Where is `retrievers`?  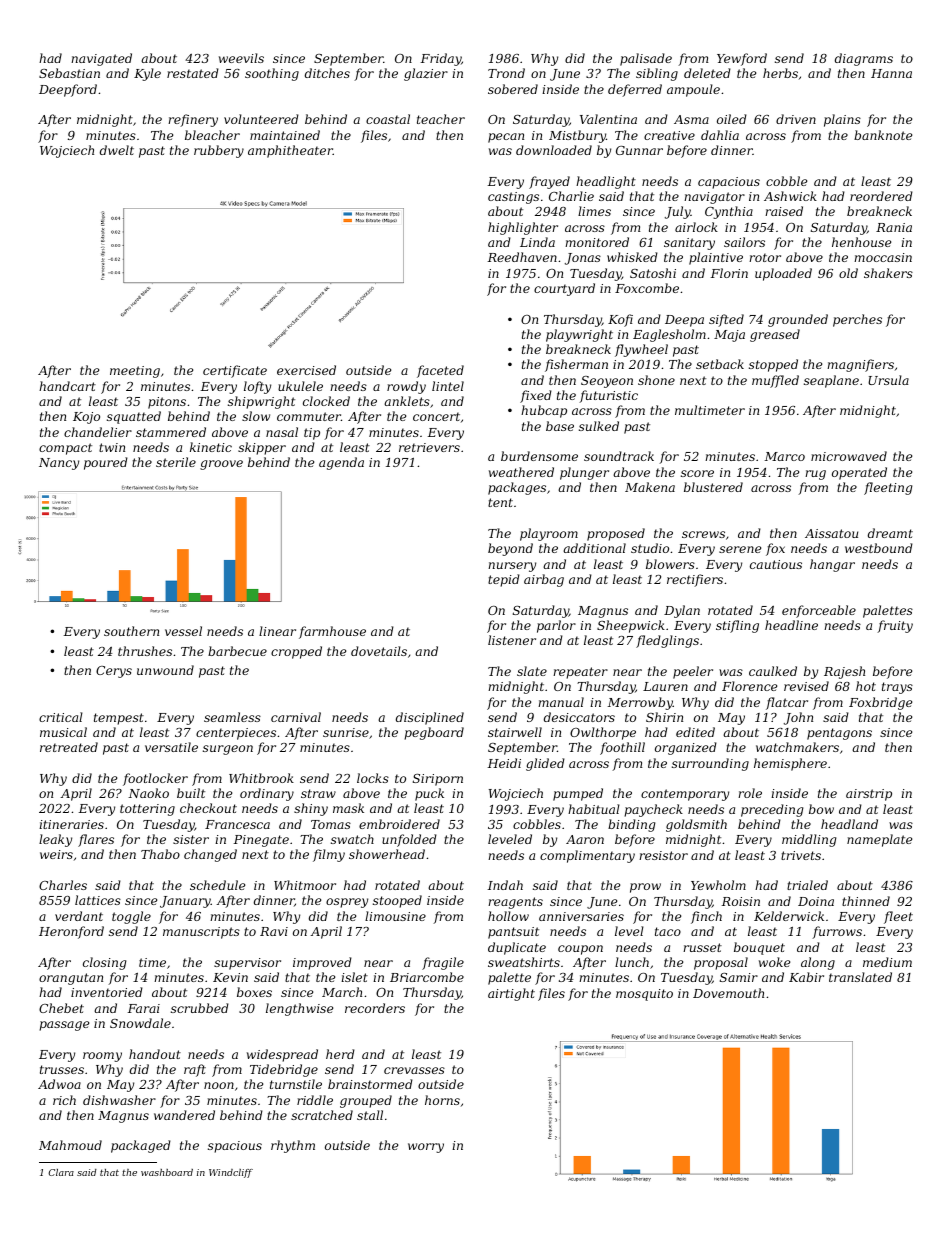
retrievers is located at coordinates (429, 447).
